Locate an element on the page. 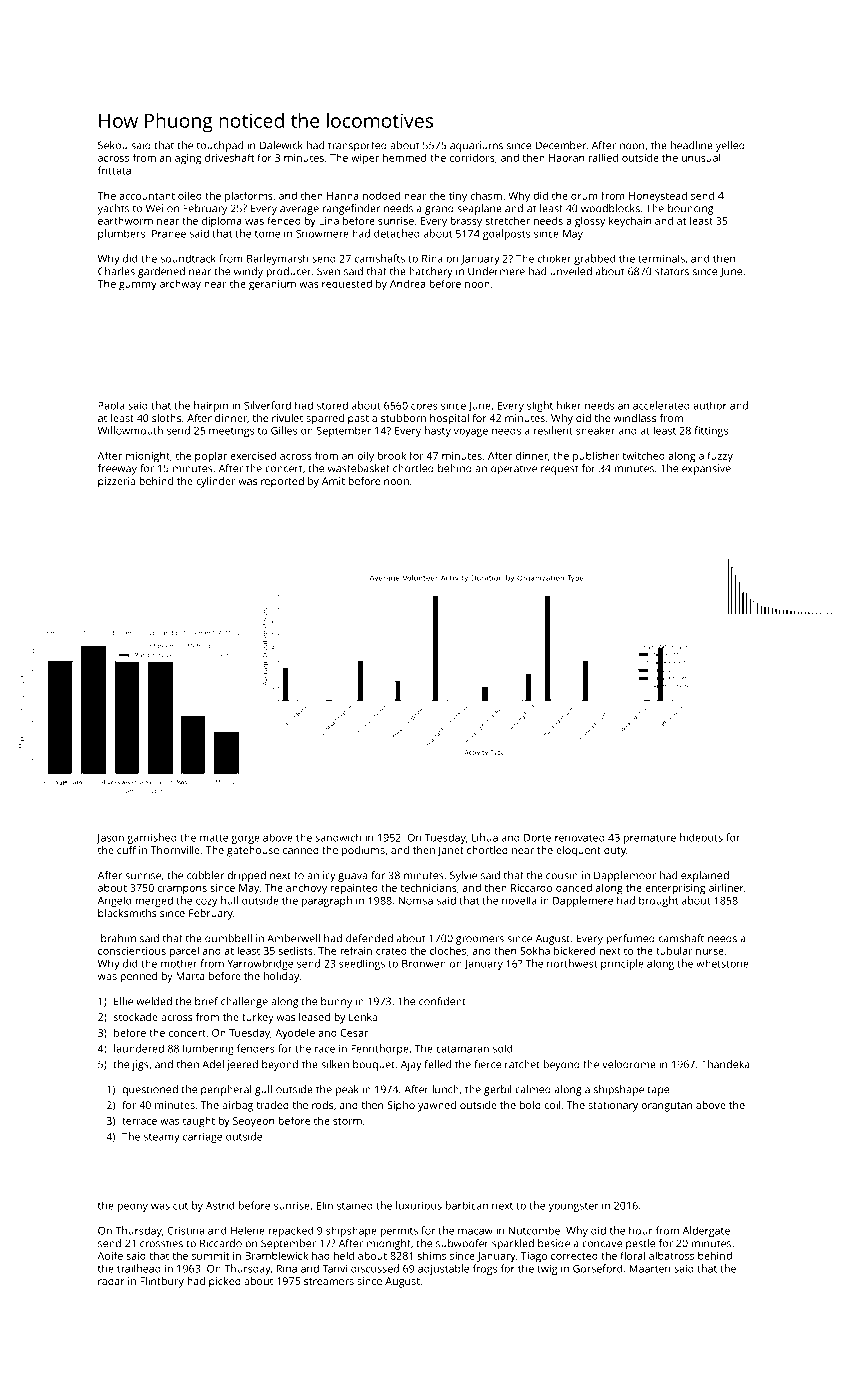 The width and height of the image is (849, 1400). hospital is located at coordinates (449, 419).
